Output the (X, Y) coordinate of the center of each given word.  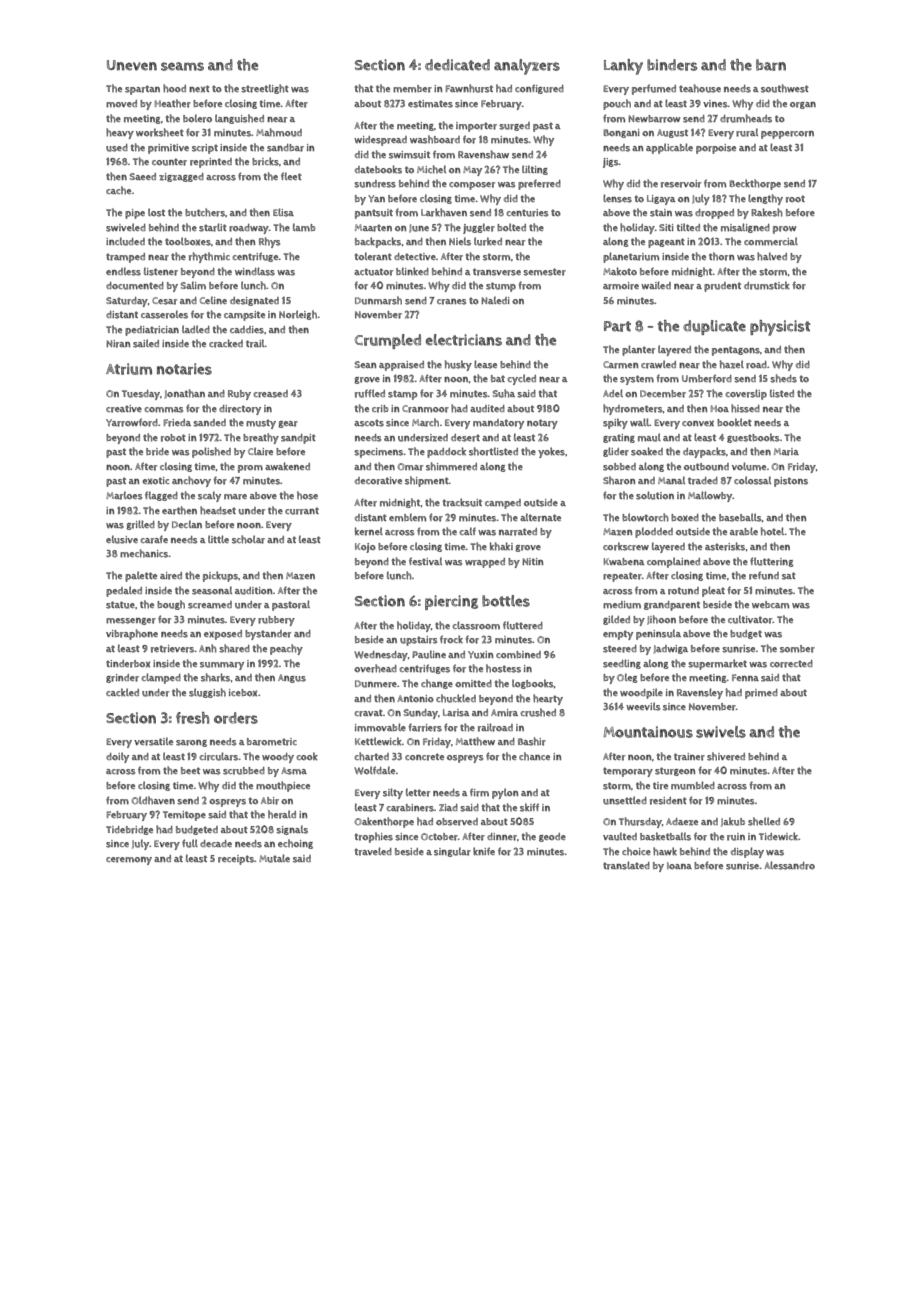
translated (626, 865)
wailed (656, 285)
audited (487, 409)
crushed (538, 712)
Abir (270, 801)
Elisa (283, 212)
